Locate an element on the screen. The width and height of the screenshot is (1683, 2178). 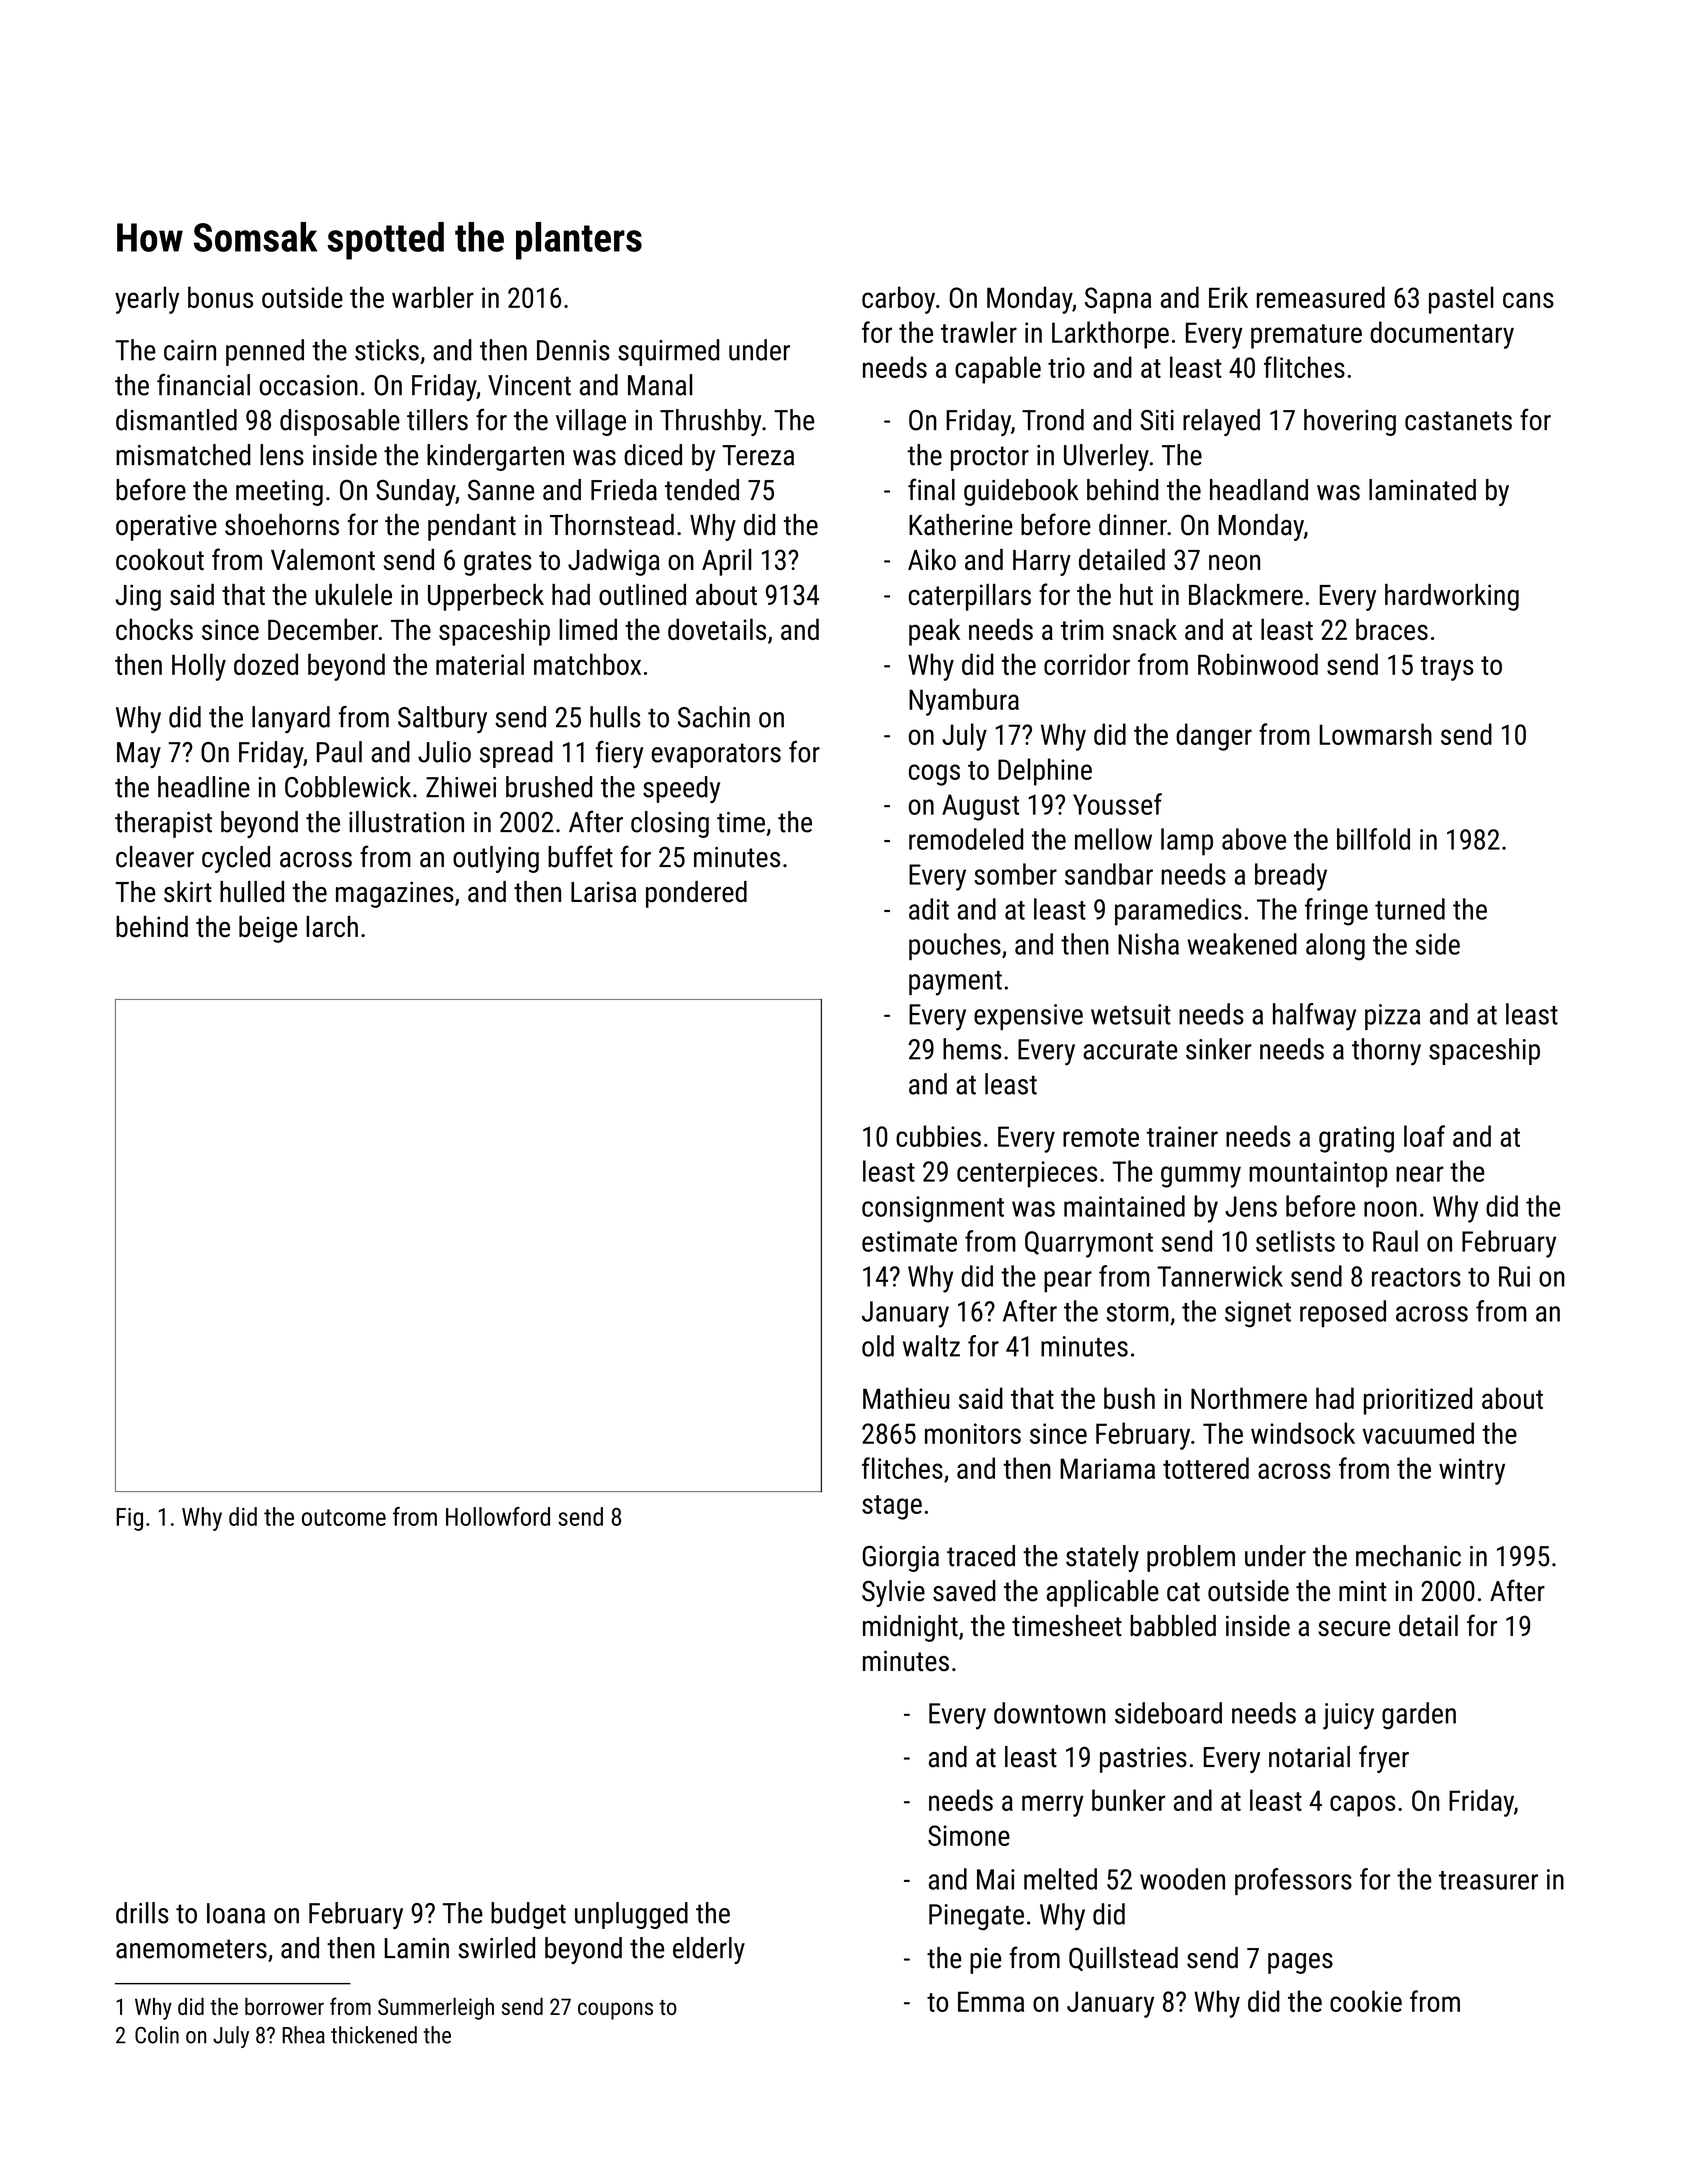
cubbies is located at coordinates (938, 1136).
